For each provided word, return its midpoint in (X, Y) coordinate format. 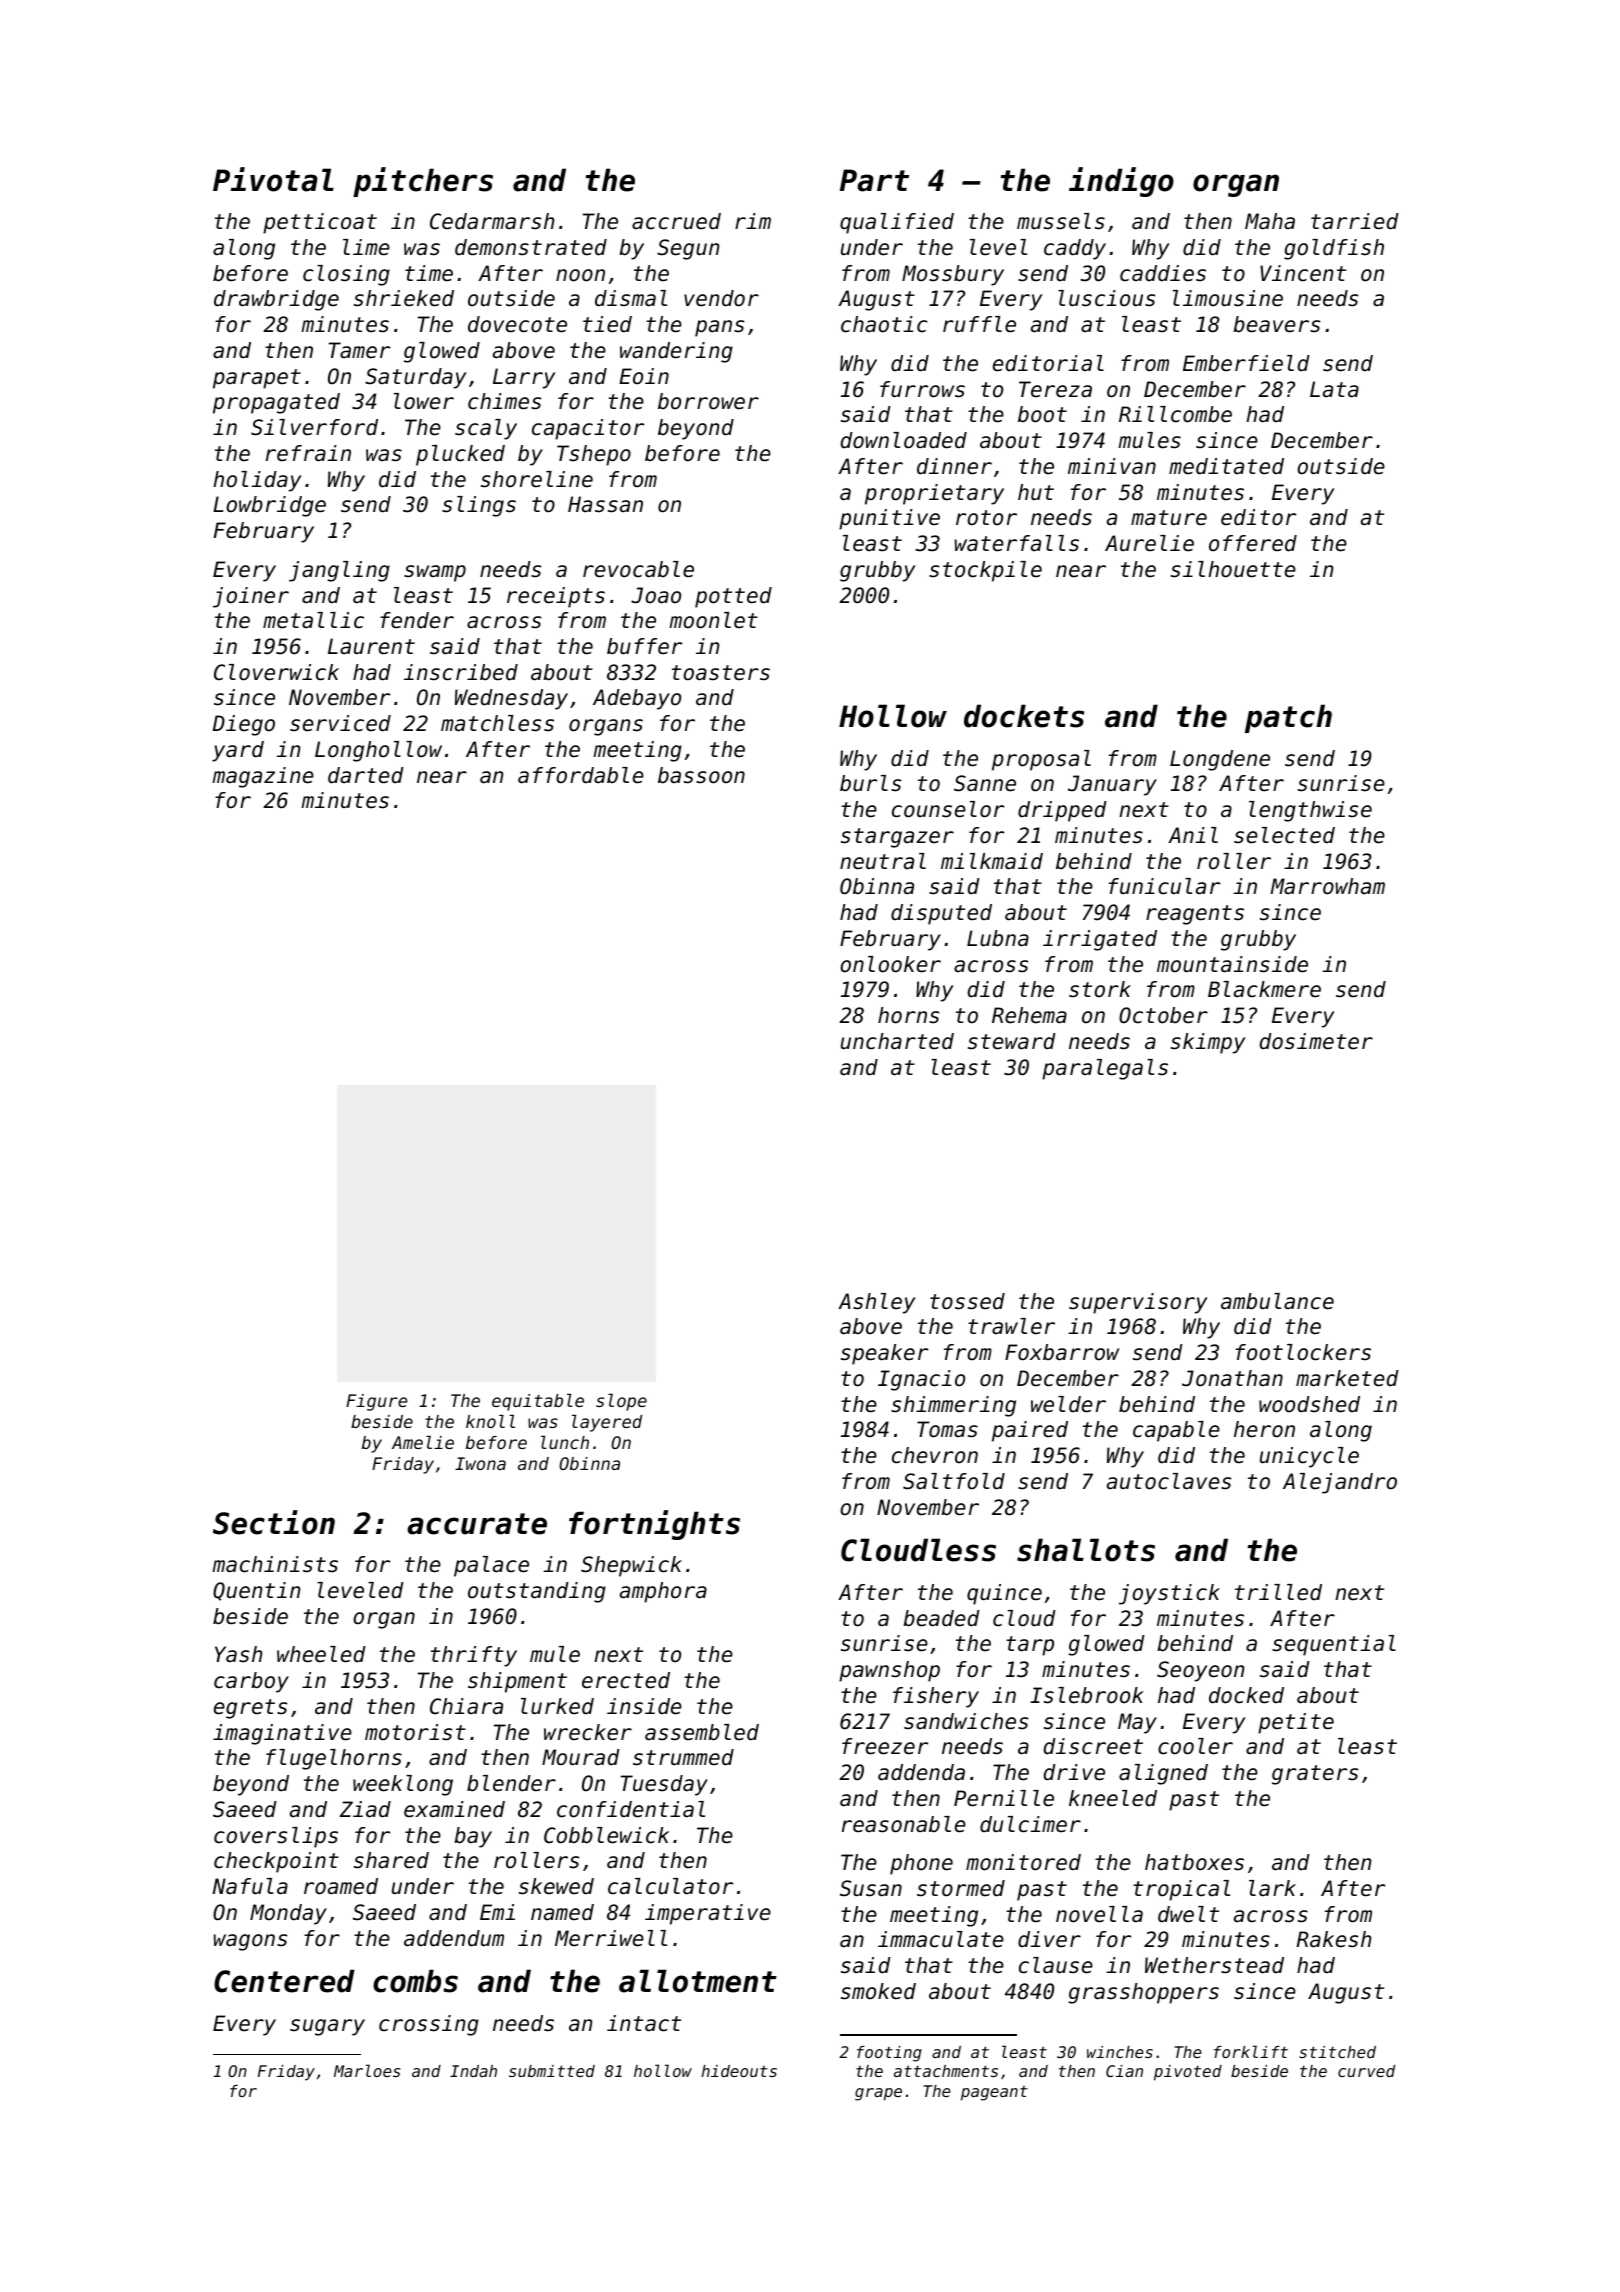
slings (479, 506)
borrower (708, 401)
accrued (676, 221)
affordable (581, 775)
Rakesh (1333, 1939)
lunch (565, 1442)
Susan (871, 1888)
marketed (1347, 1378)
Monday (288, 1914)
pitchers (423, 182)
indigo (1121, 182)
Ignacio (921, 1380)
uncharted (897, 1041)
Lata (1334, 389)
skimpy (1208, 1043)
